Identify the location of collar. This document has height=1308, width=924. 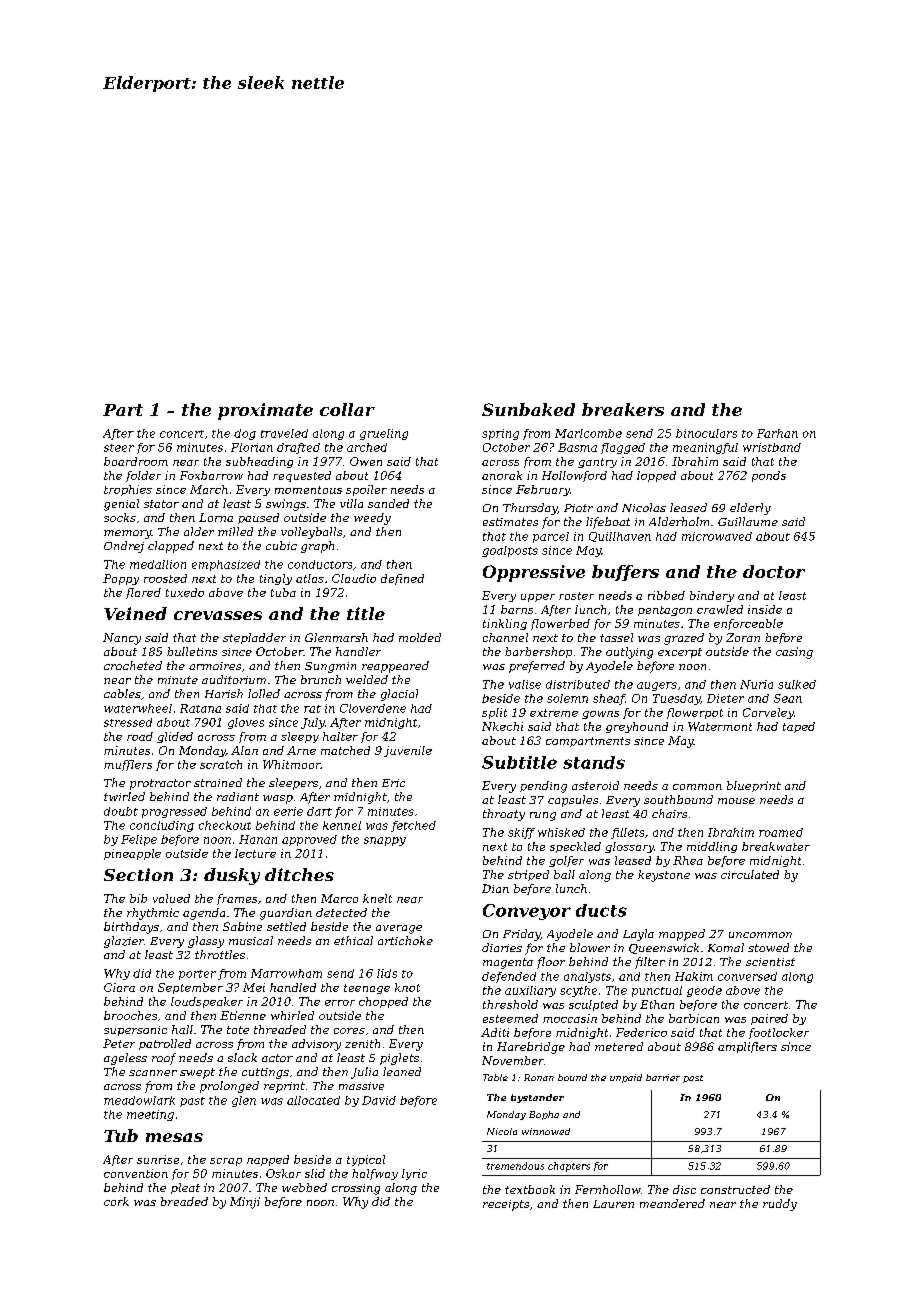
(347, 409).
